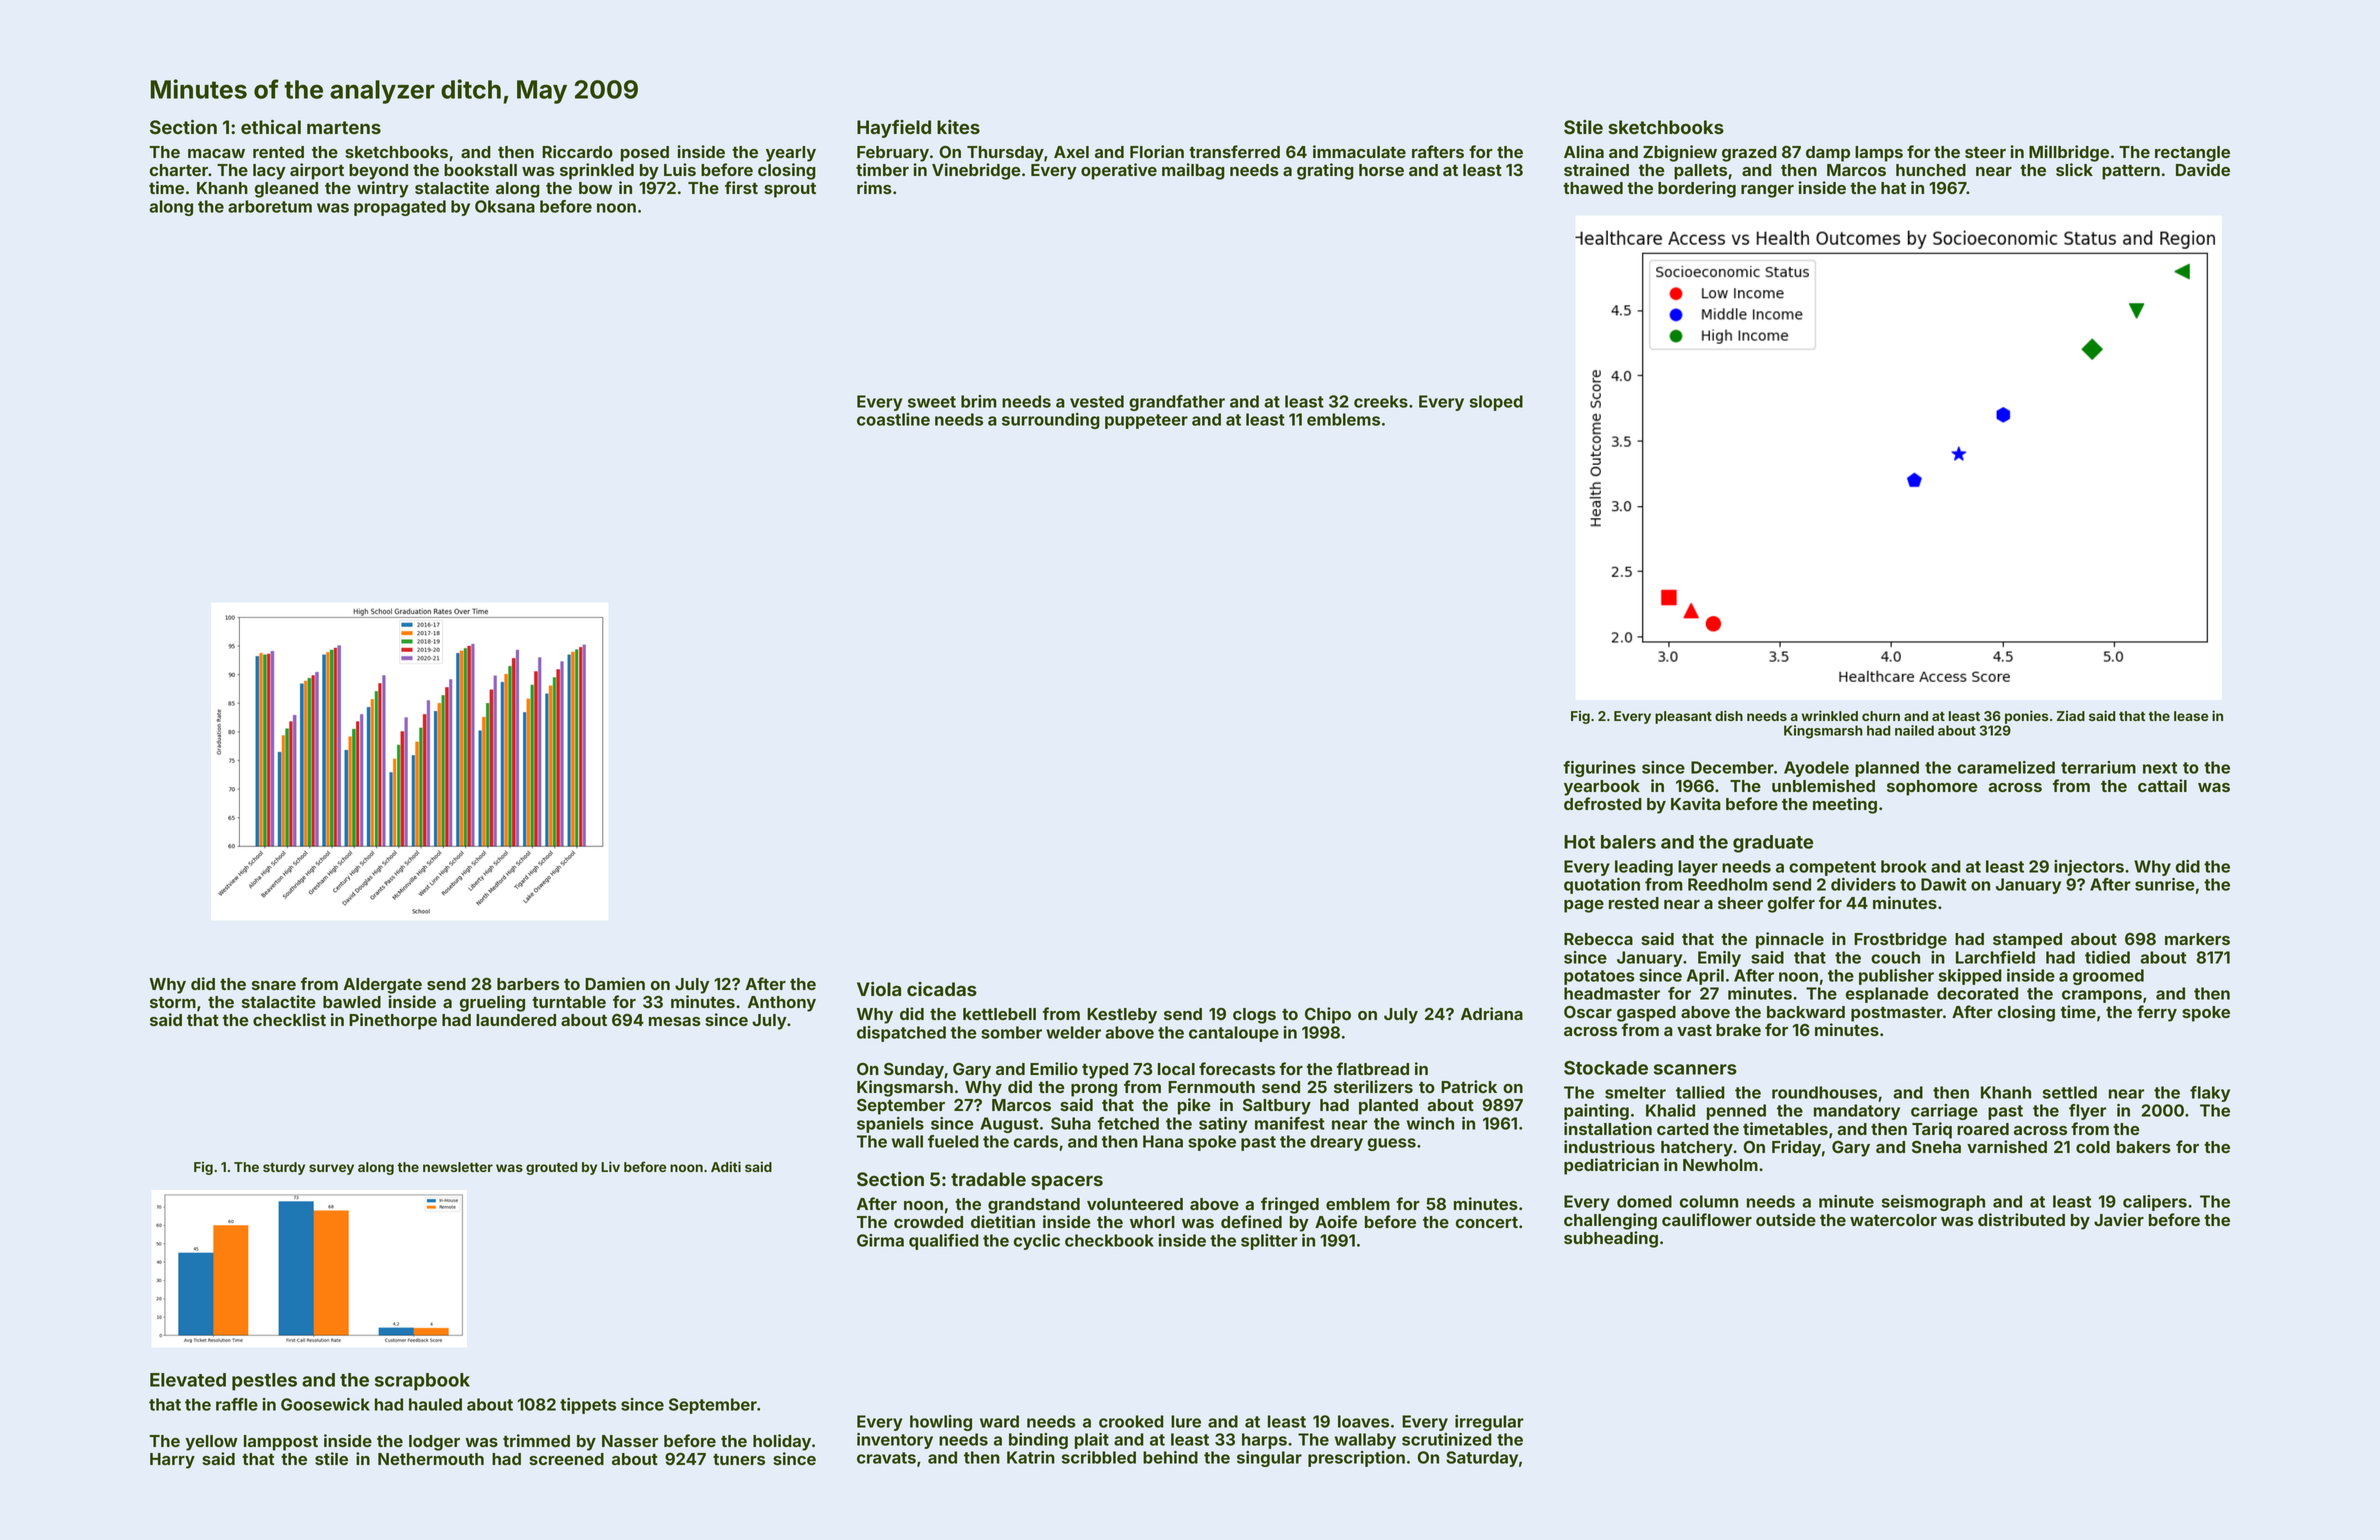 The height and width of the screenshot is (1540, 2380). What do you see at coordinates (188, 1380) in the screenshot?
I see `Elevated` at bounding box center [188, 1380].
